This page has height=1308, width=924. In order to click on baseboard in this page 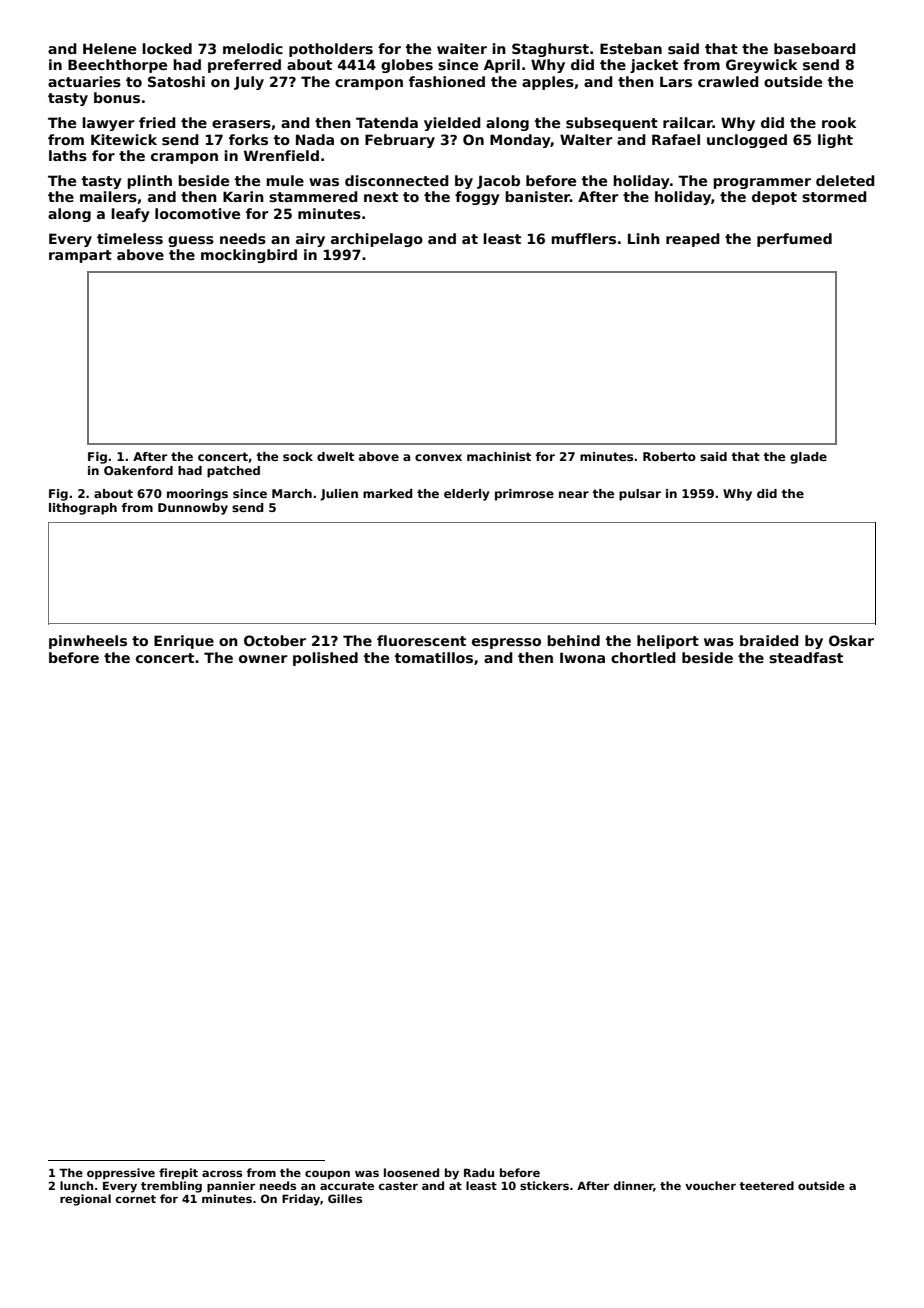, I will do `click(815, 48)`.
